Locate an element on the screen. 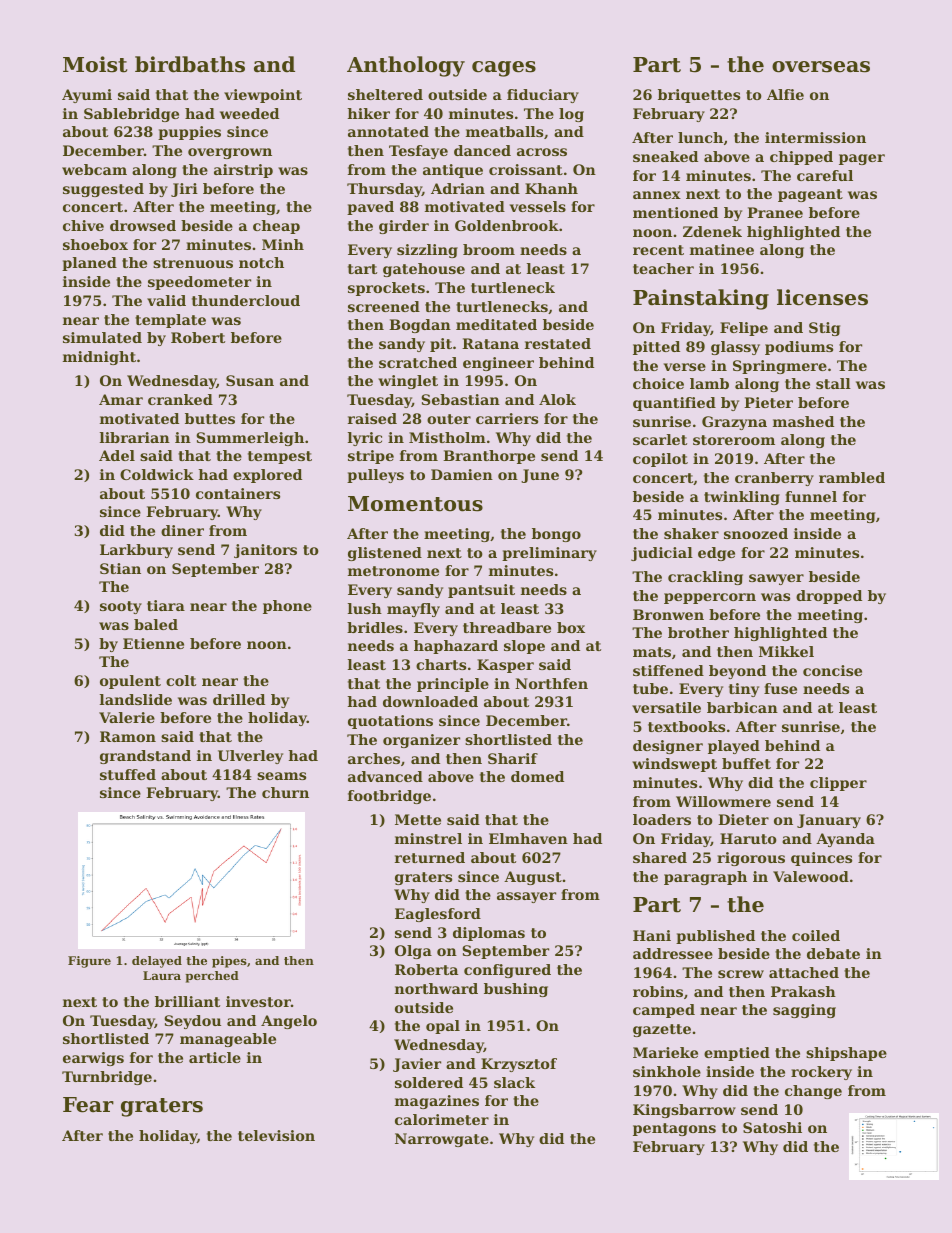 The height and width of the screenshot is (1233, 952). Coldwick is located at coordinates (157, 474).
